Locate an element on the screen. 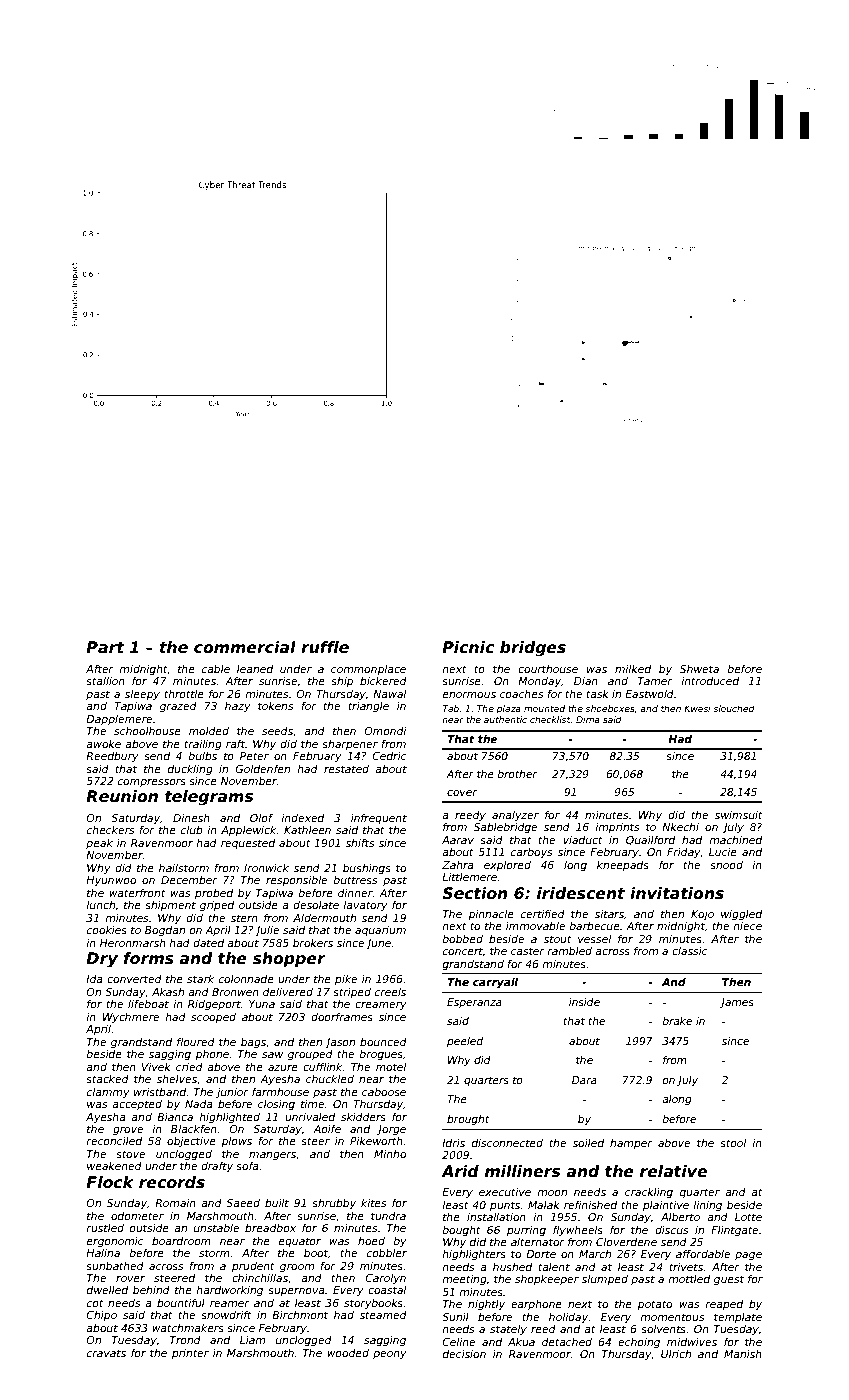 This screenshot has width=849, height=1400. Dara is located at coordinates (584, 1080).
